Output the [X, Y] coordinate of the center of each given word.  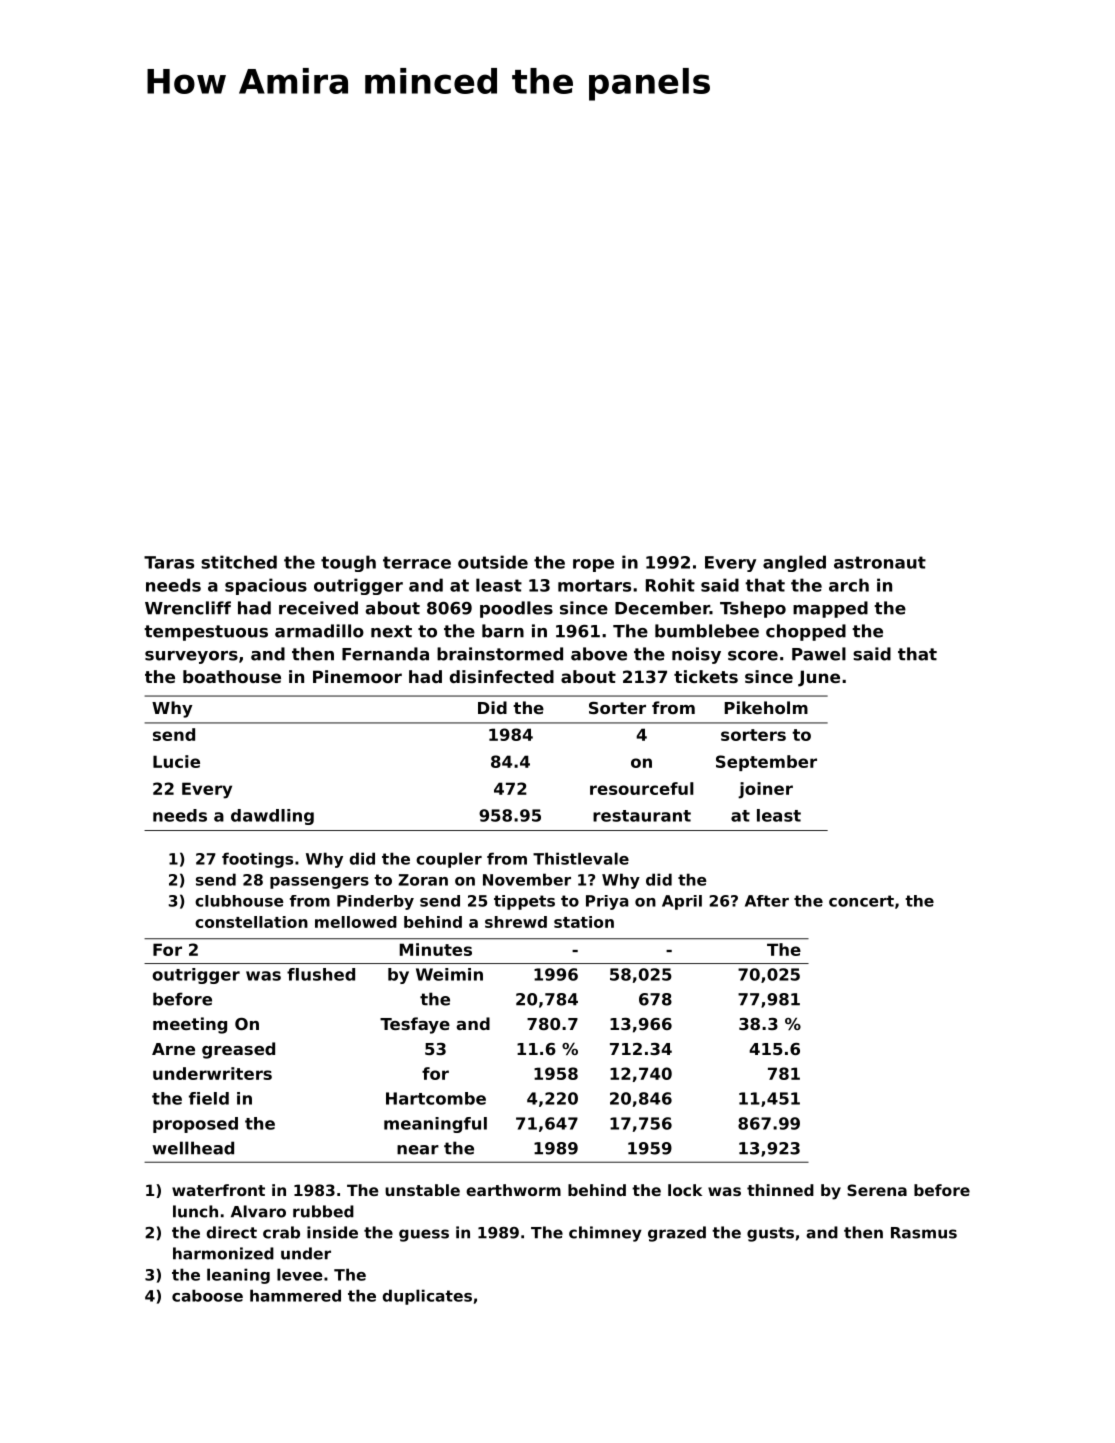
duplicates [427, 1297]
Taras [169, 562]
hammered [295, 1295]
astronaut [880, 562]
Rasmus [924, 1233]
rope [593, 565]
